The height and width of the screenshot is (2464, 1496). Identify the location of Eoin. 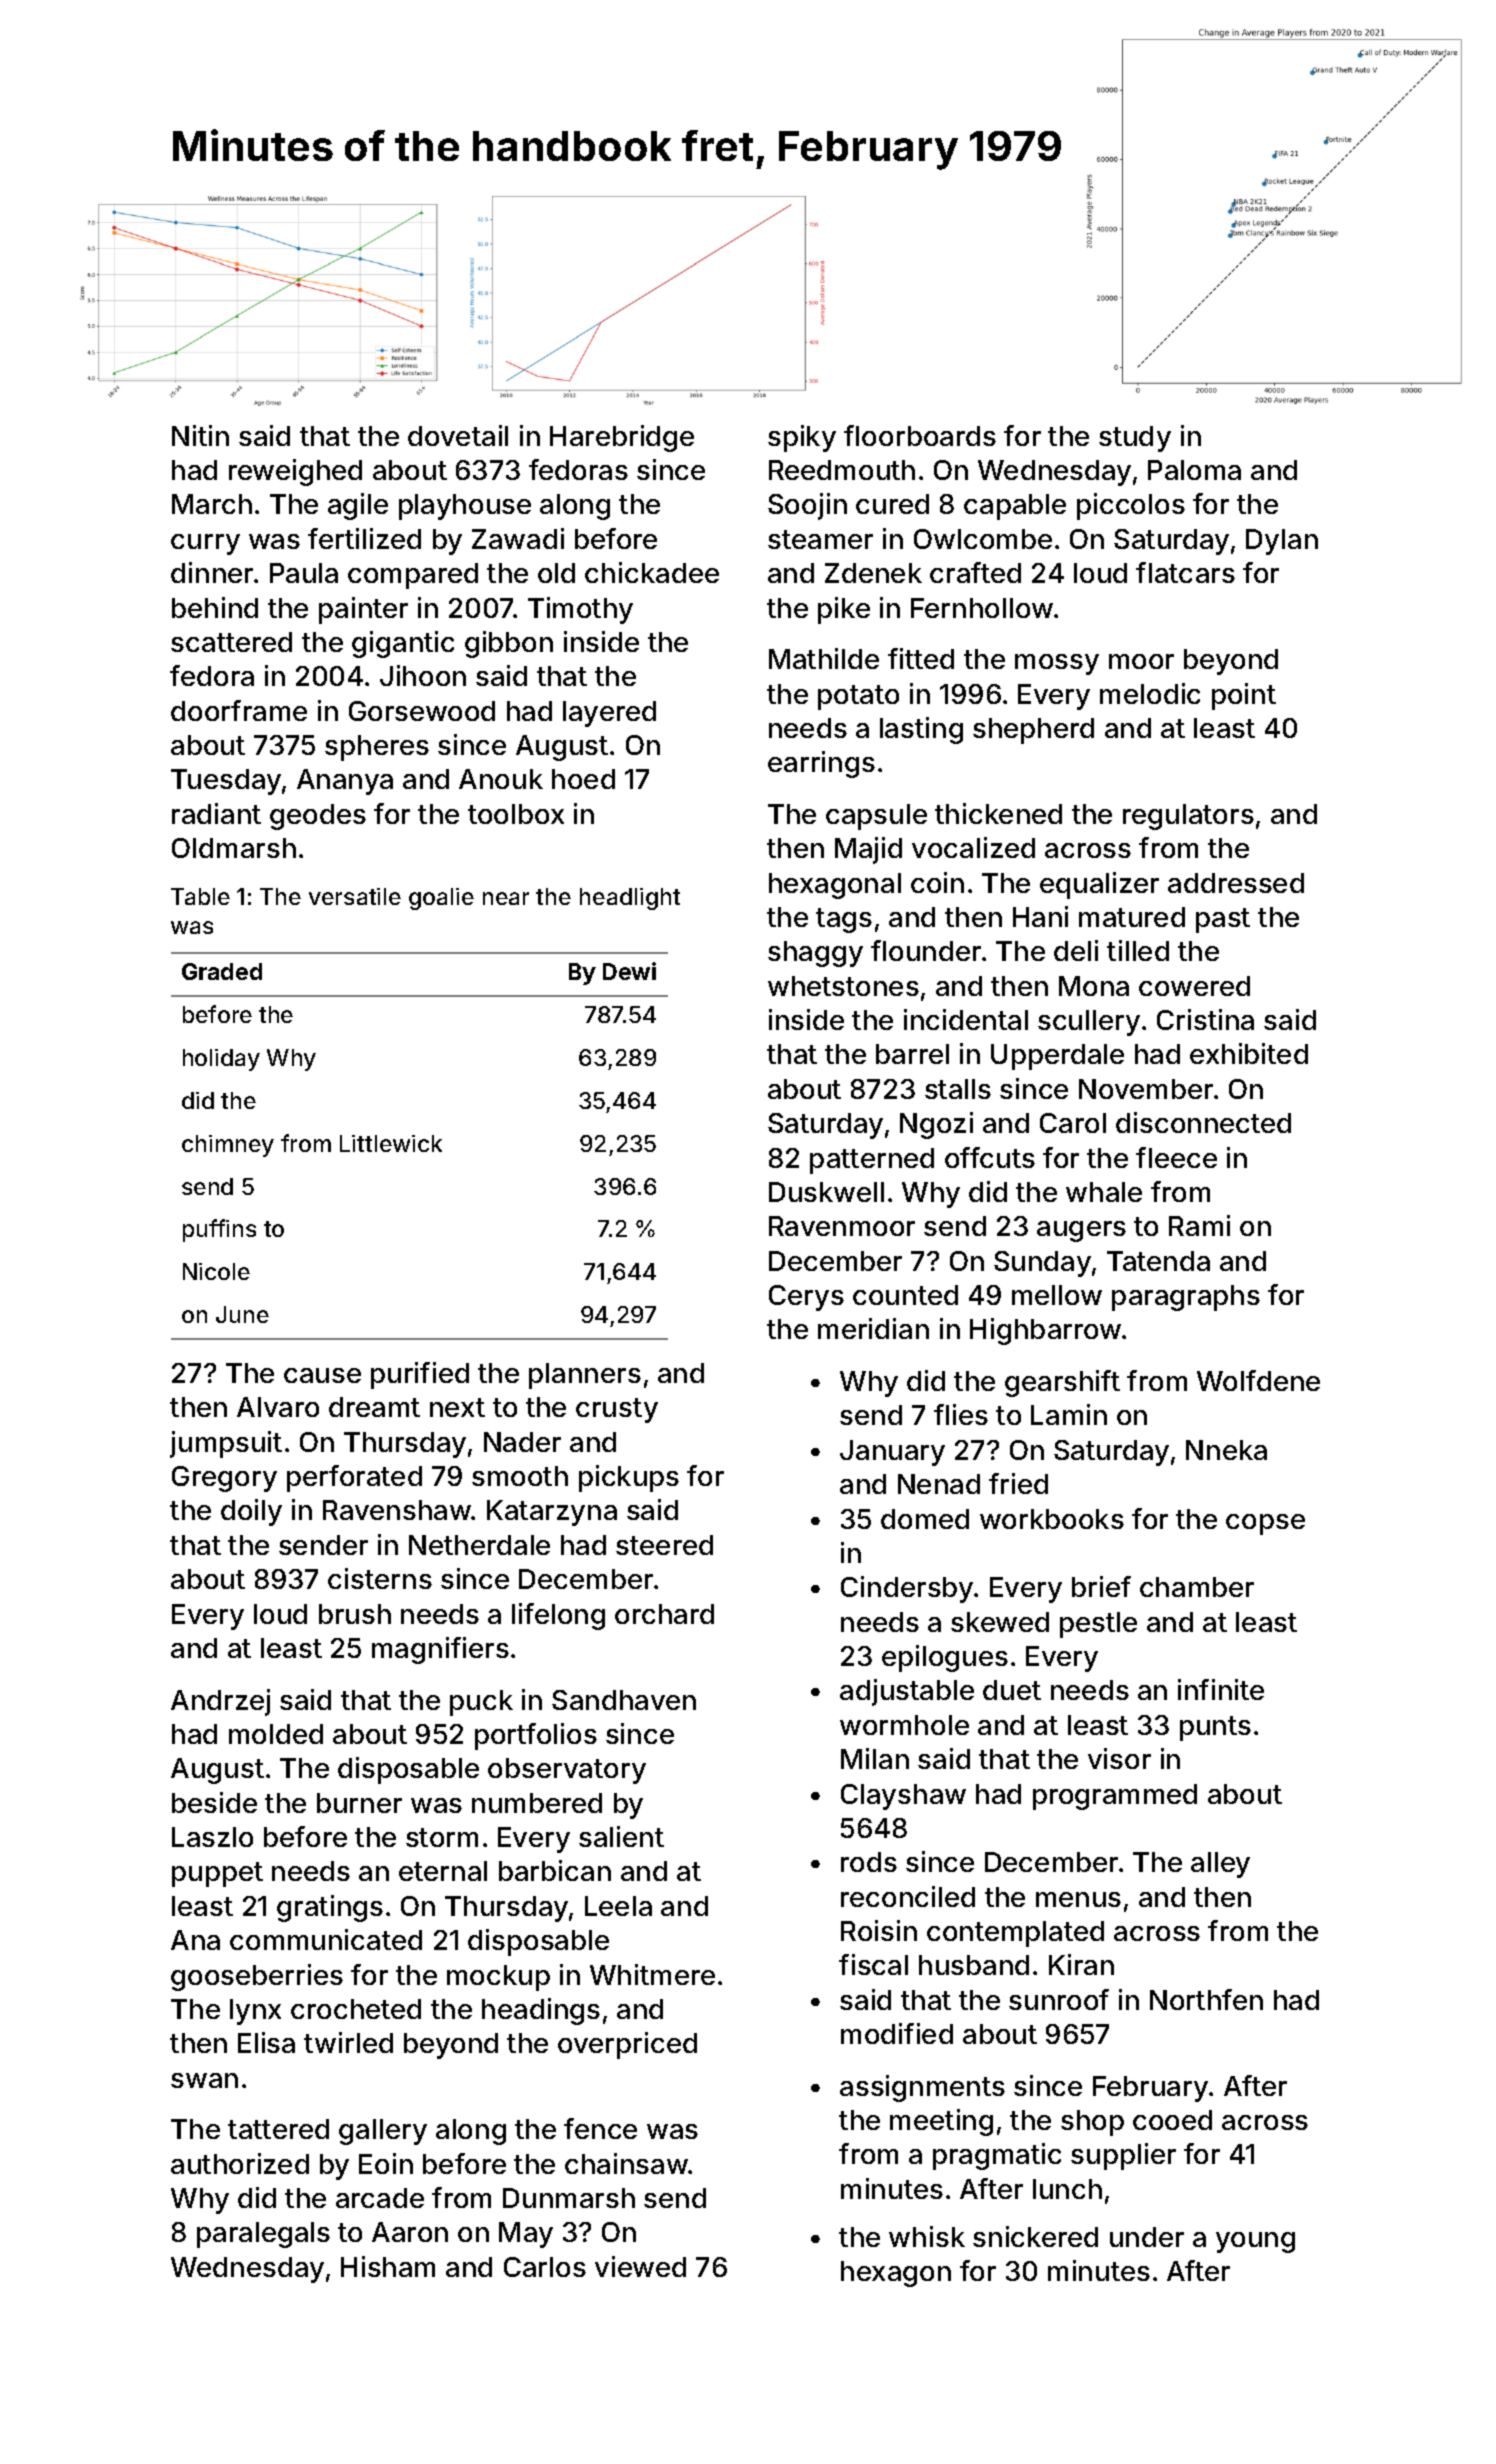
(386, 2163).
